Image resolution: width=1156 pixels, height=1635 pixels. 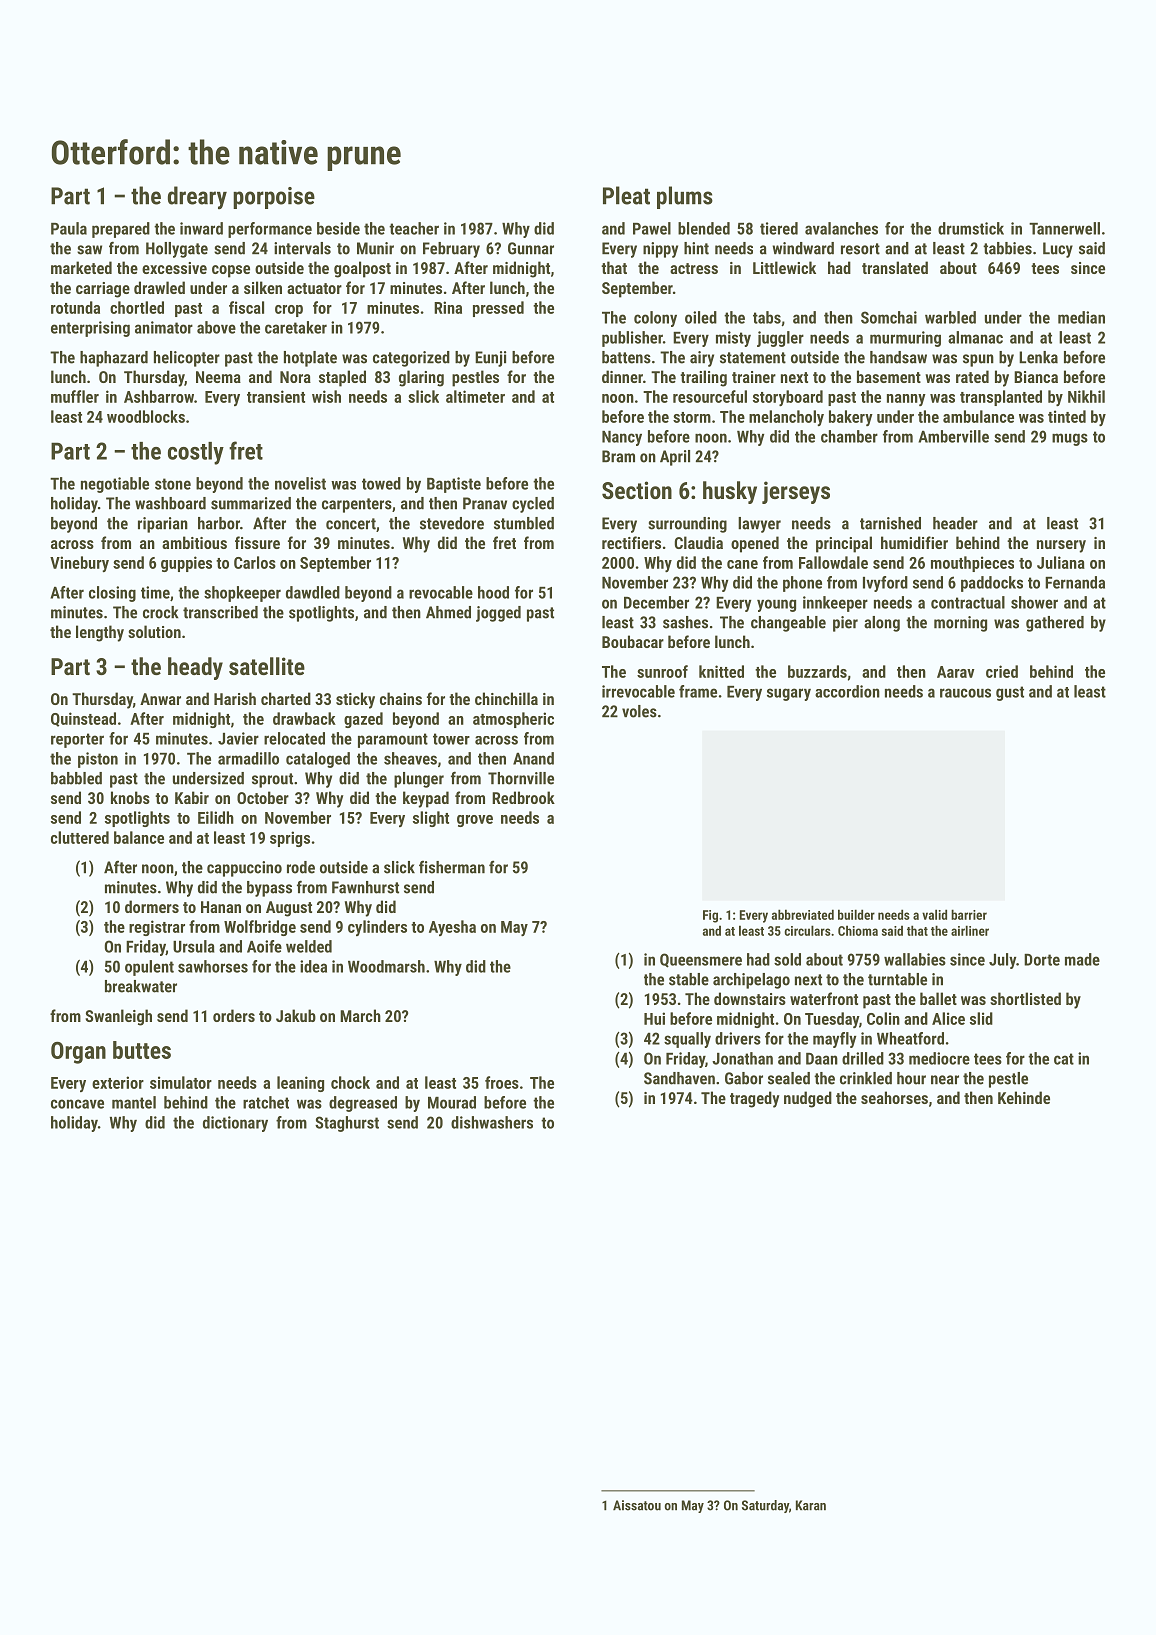 What do you see at coordinates (1061, 546) in the screenshot?
I see `nursery` at bounding box center [1061, 546].
